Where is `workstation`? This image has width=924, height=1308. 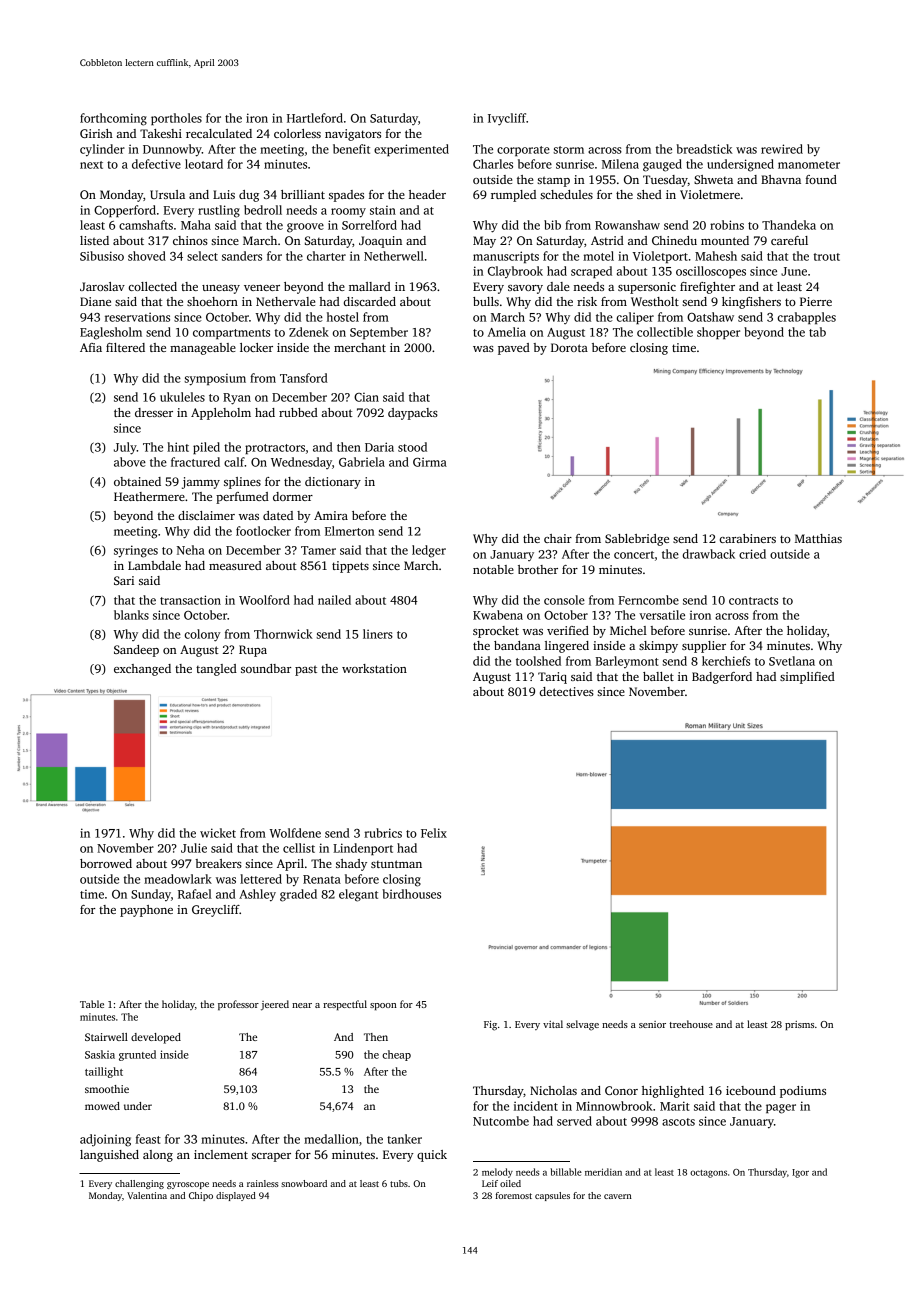 workstation is located at coordinates (374, 668).
